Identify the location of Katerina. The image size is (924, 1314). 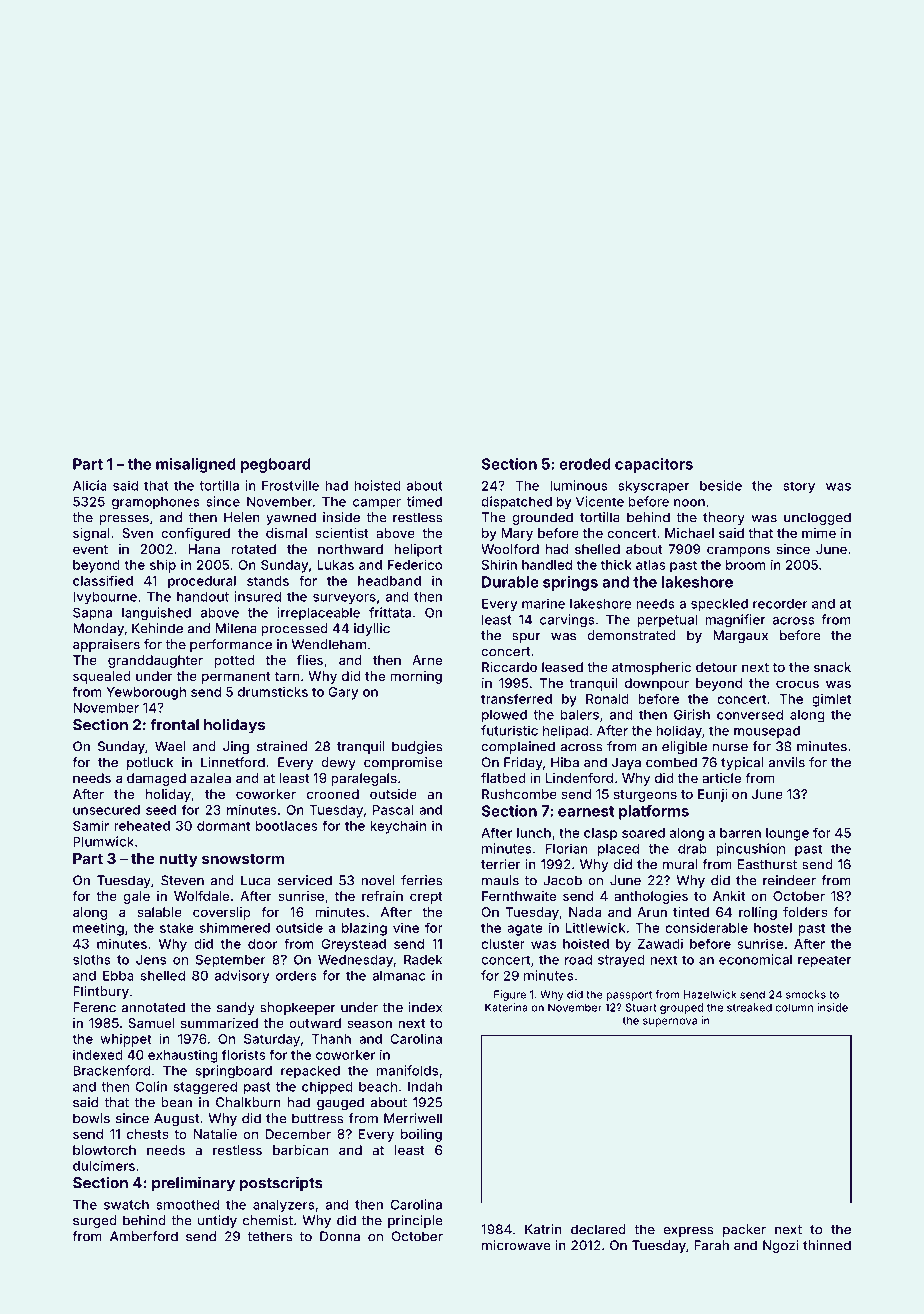
(506, 1007).
